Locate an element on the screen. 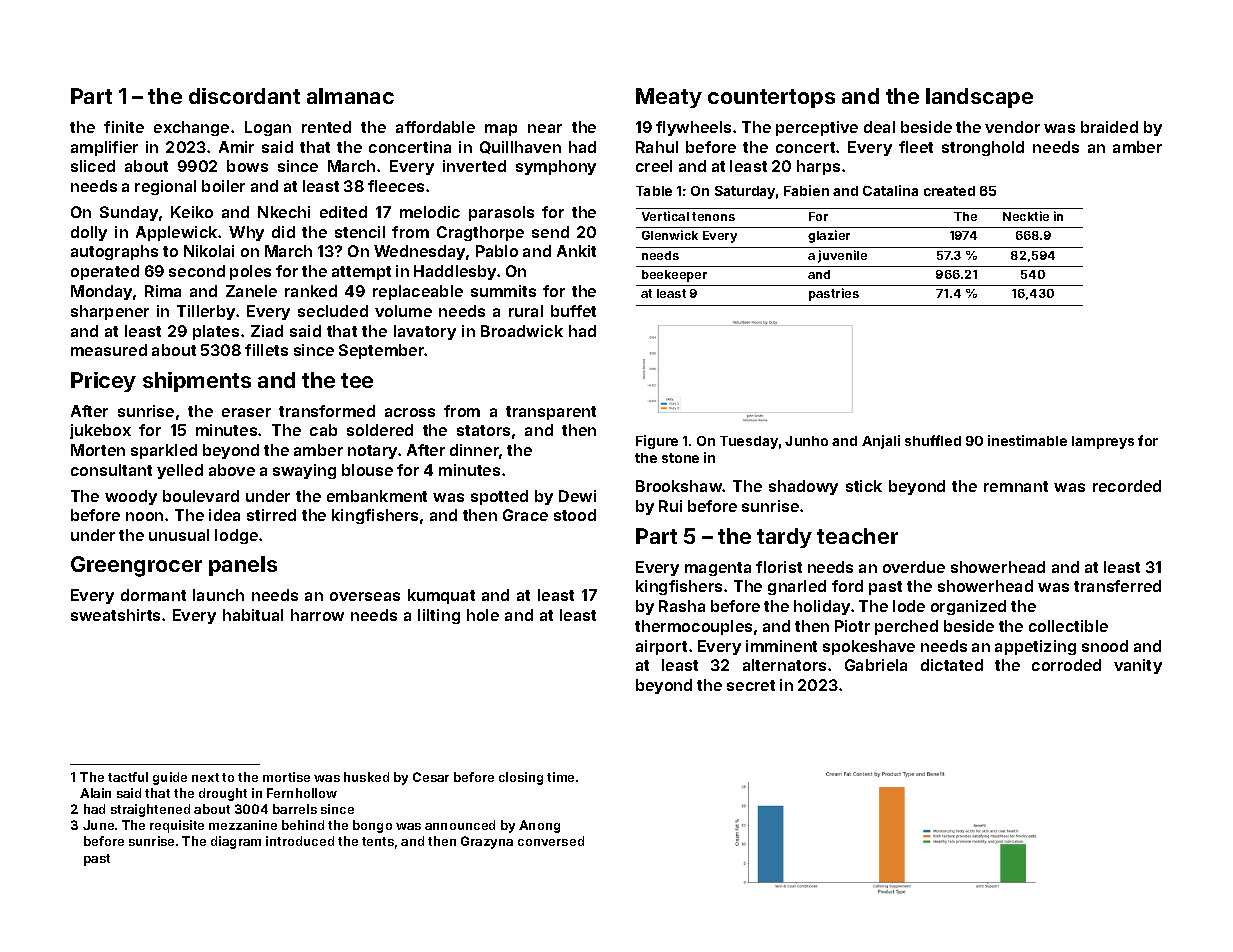 The width and height of the screenshot is (1233, 952). swaying is located at coordinates (304, 471).
